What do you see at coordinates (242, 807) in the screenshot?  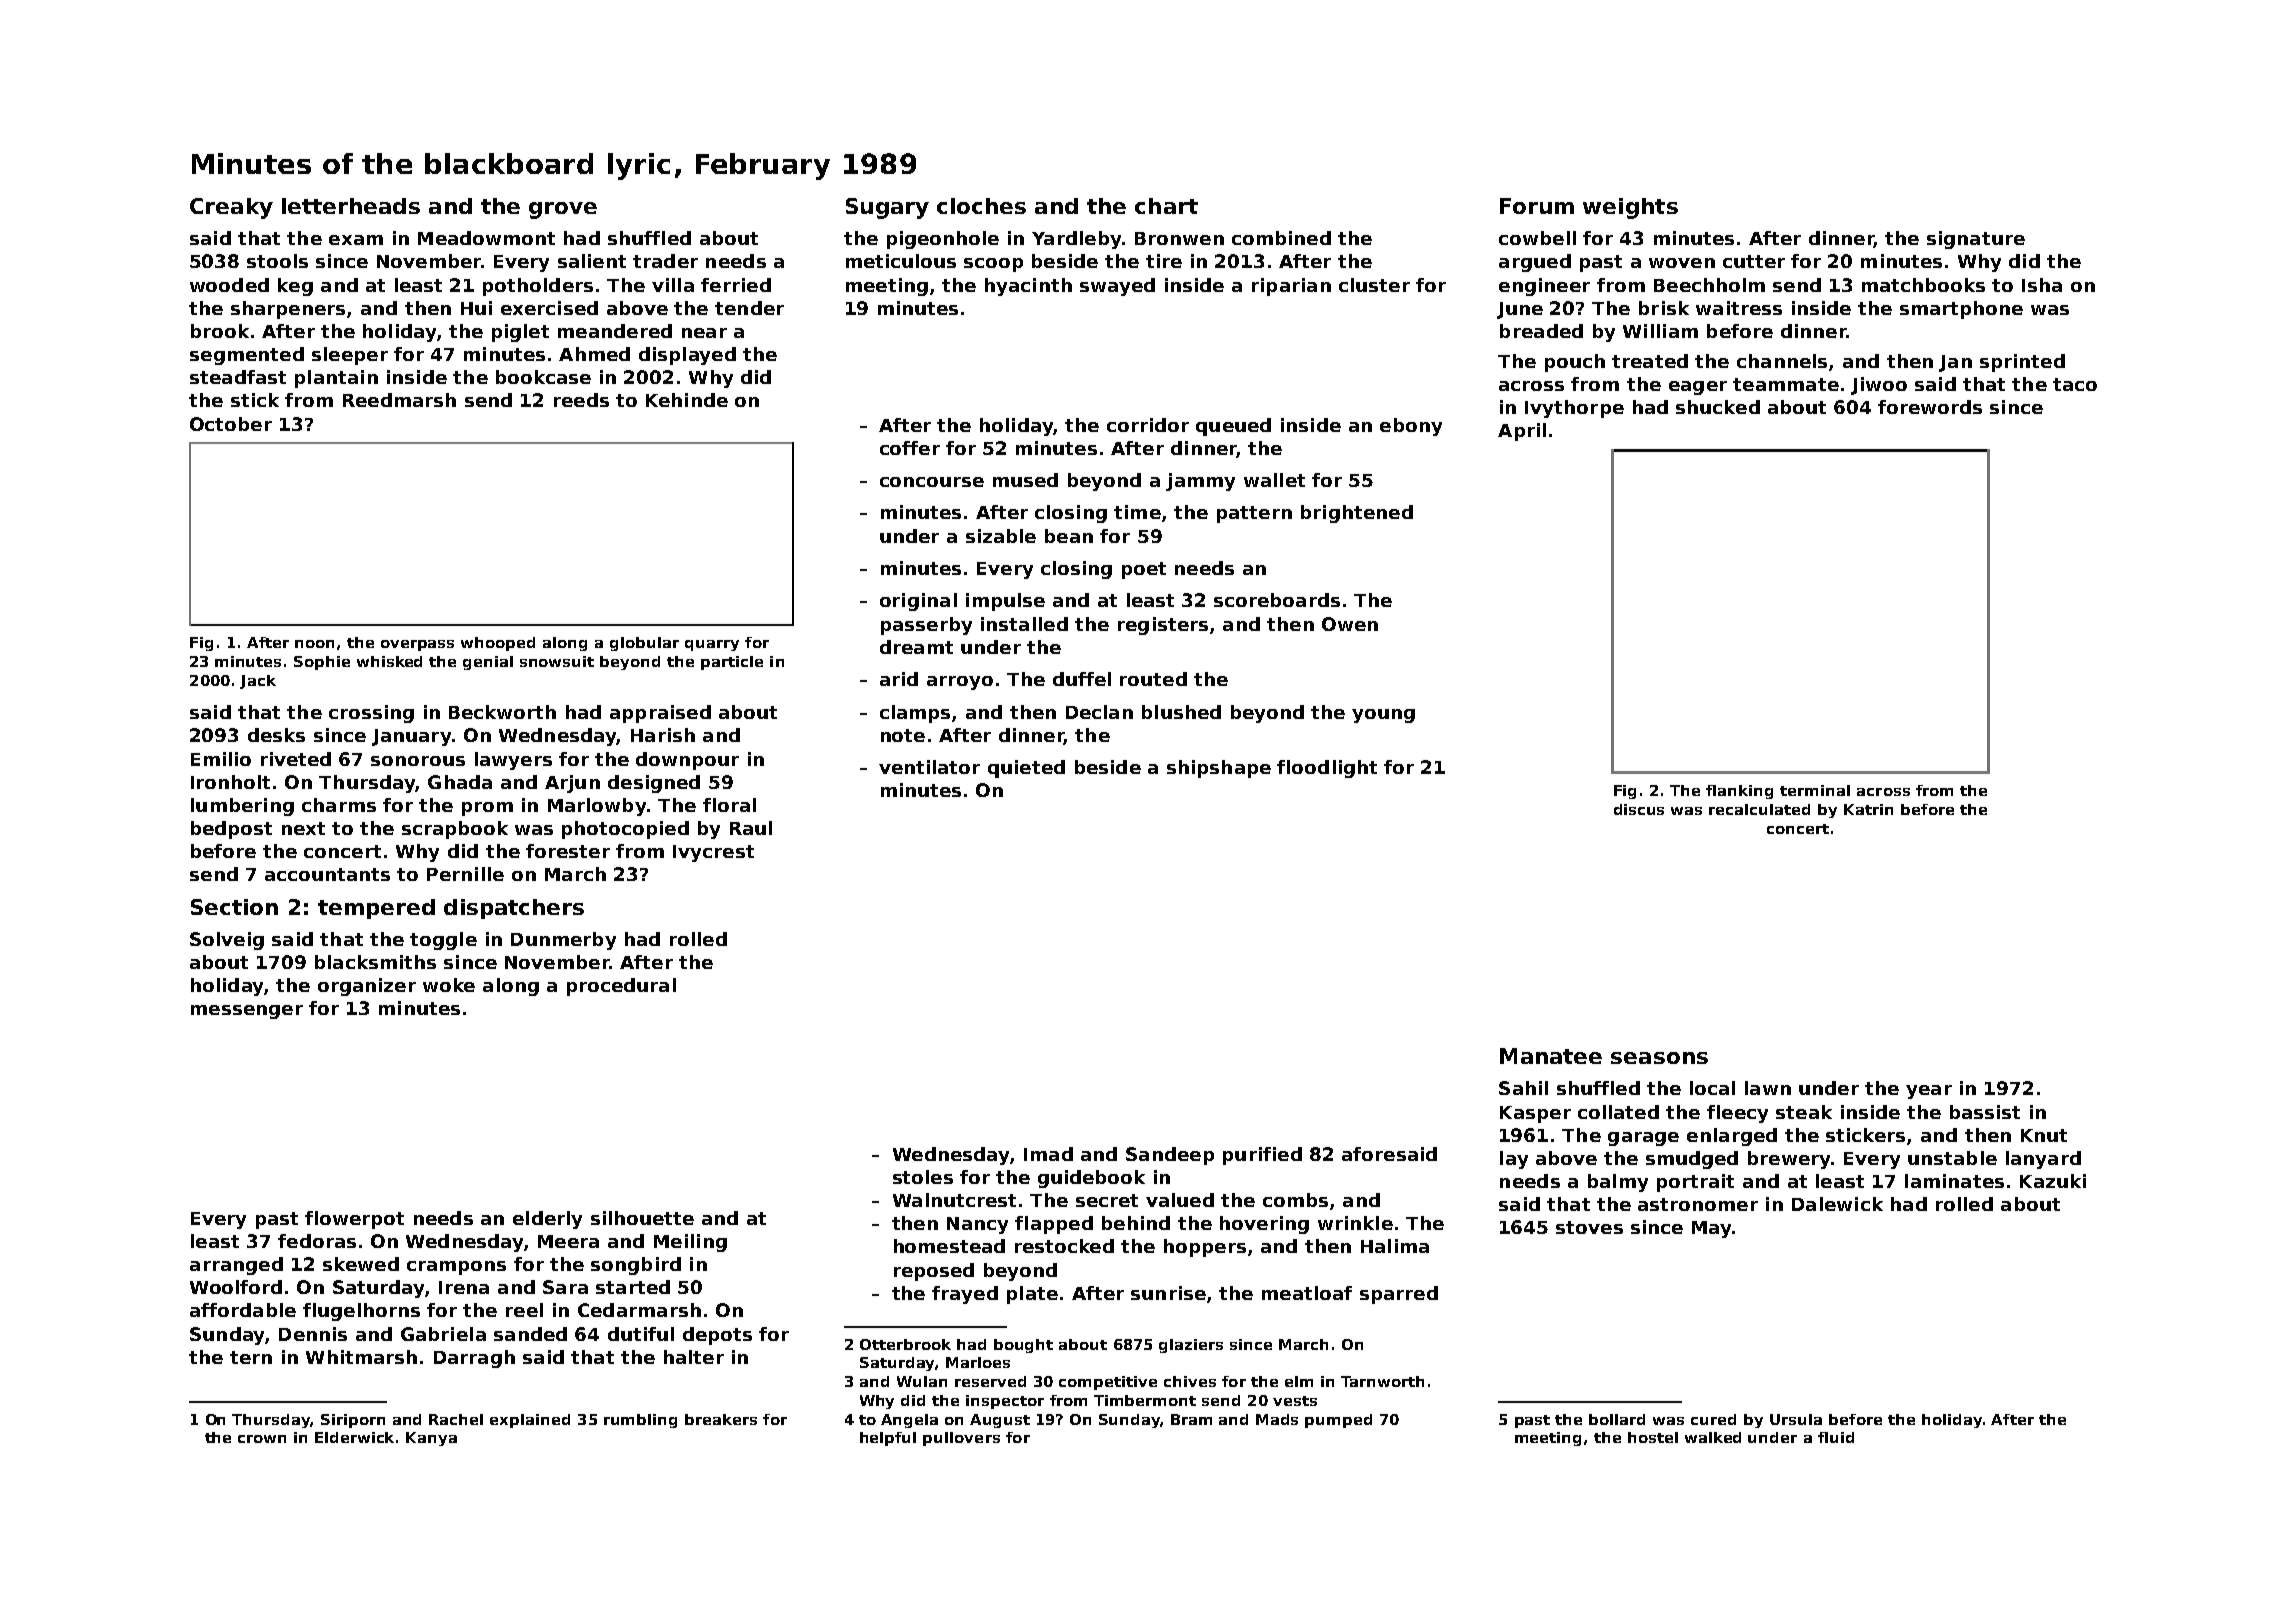 I see `lumbering` at bounding box center [242, 807].
